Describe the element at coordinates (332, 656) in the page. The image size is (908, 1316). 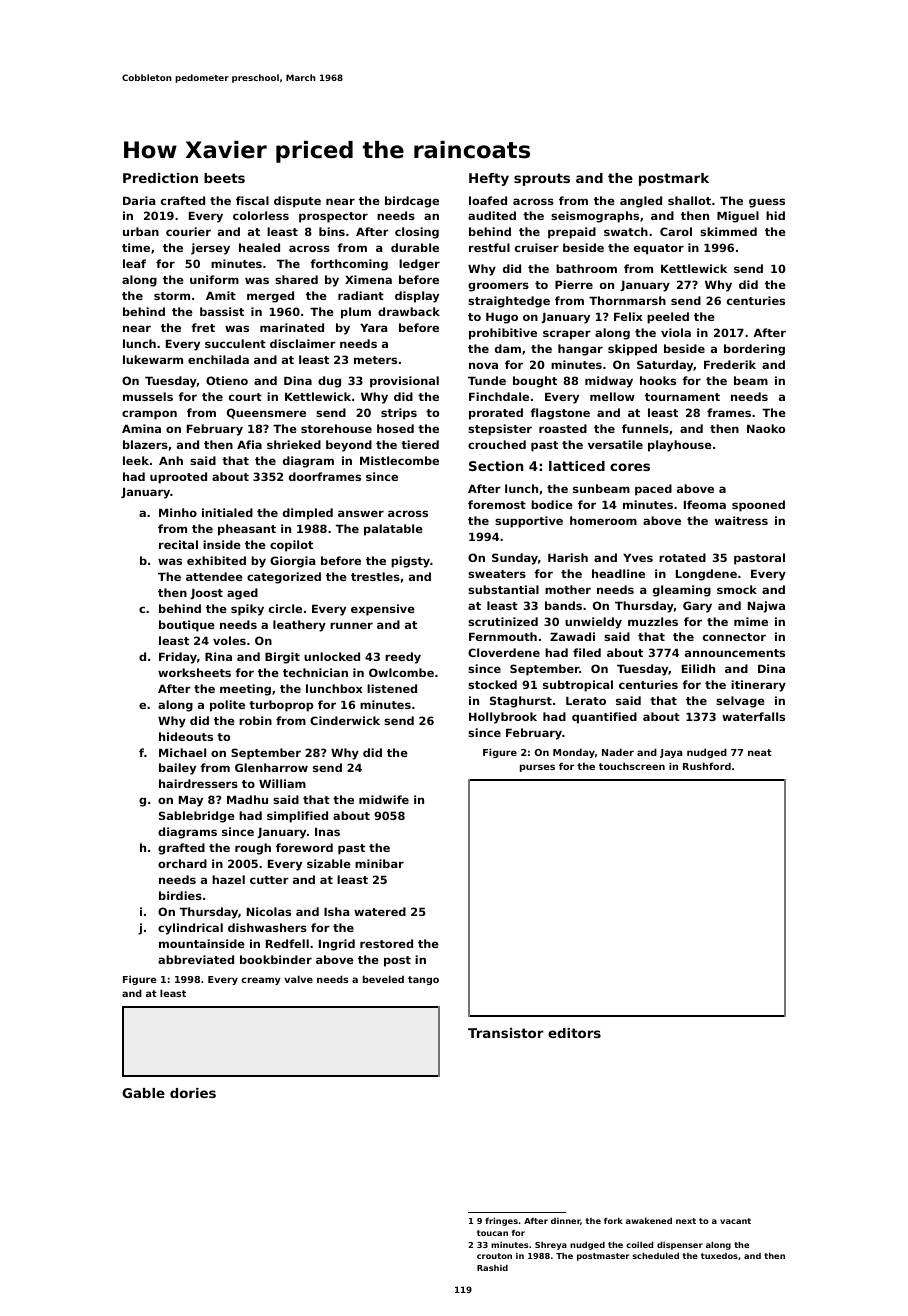
I see `unlocked` at that location.
